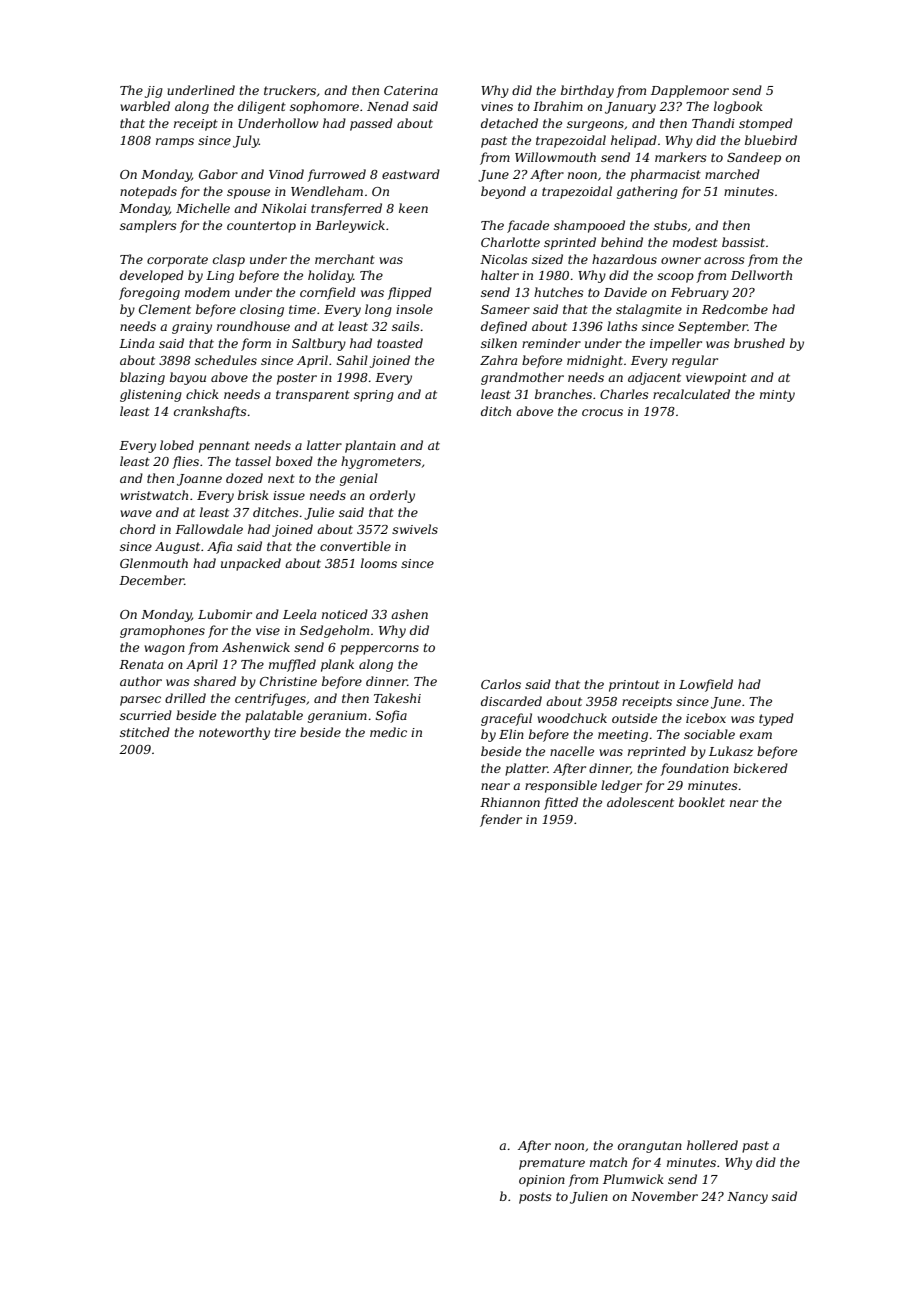 The height and width of the document is (1308, 924). Describe the element at coordinates (501, 684) in the document. I see `Carlos` at that location.
